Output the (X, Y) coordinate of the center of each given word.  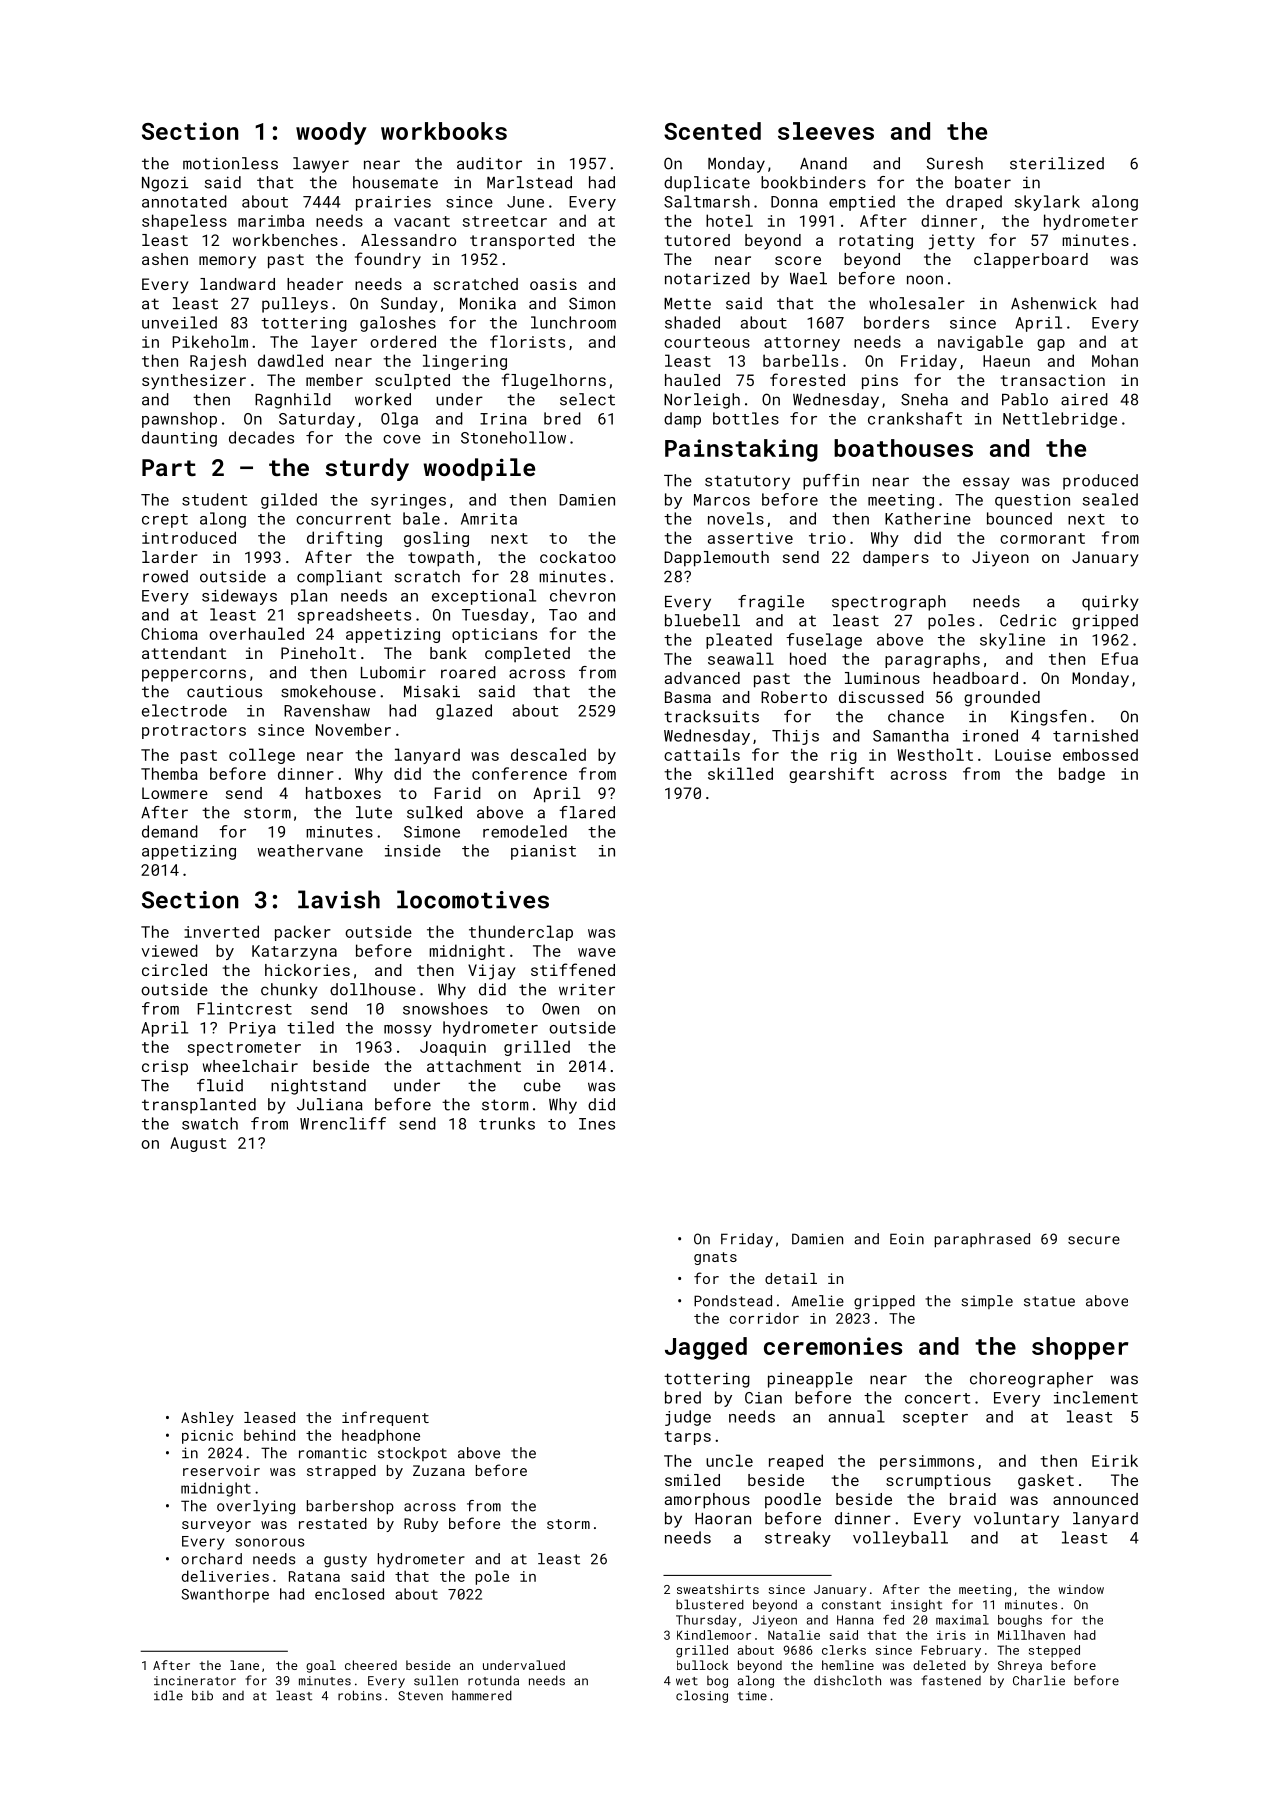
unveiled (179, 322)
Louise (1023, 755)
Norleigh (702, 401)
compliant (339, 578)
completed (527, 654)
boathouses (903, 448)
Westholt (935, 754)
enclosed (349, 1594)
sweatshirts (718, 1589)
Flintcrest (245, 1008)
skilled (740, 773)
